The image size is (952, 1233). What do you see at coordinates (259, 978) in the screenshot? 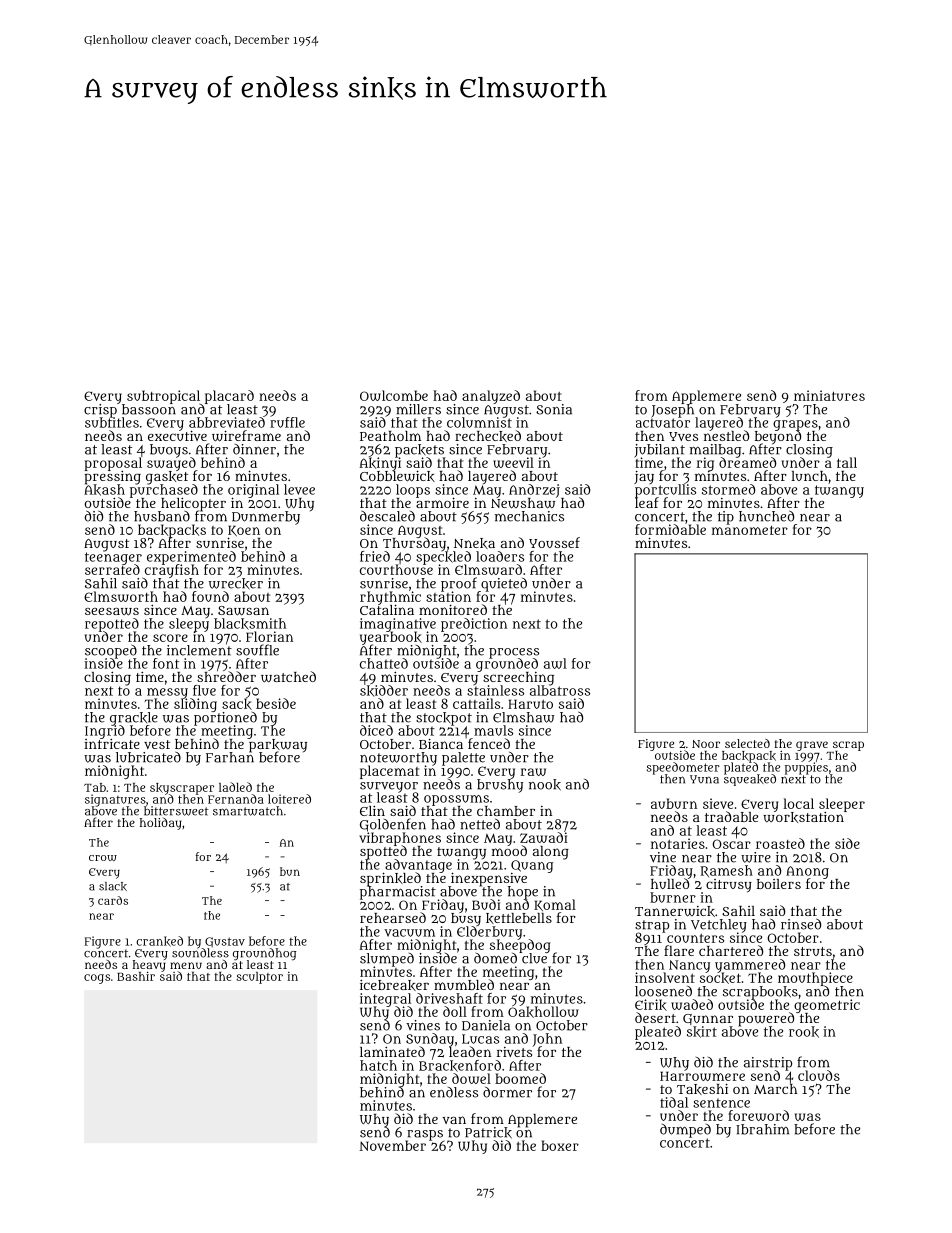
I see `sculptor` at bounding box center [259, 978].
